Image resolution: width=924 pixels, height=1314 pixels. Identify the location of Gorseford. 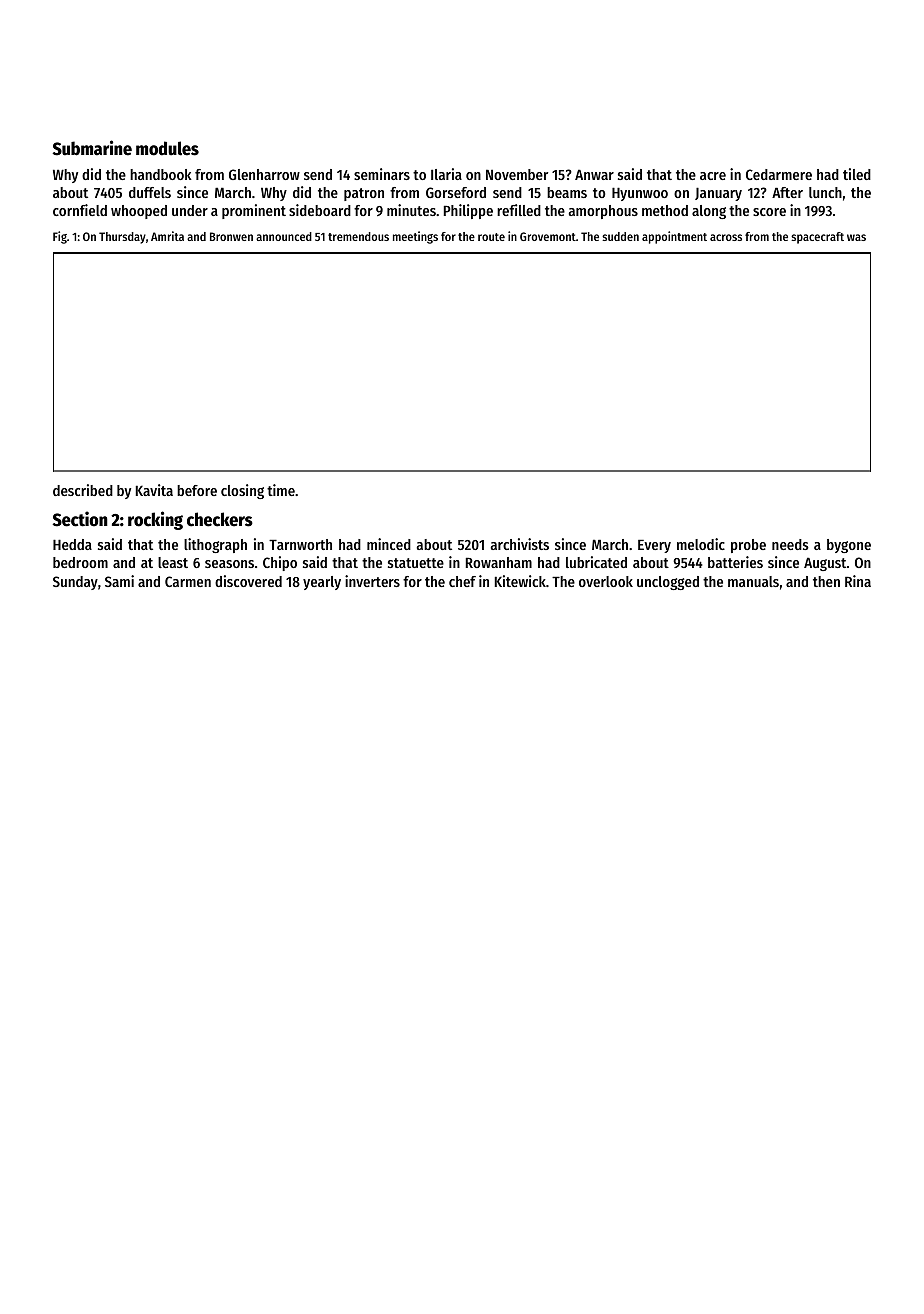
(456, 192).
